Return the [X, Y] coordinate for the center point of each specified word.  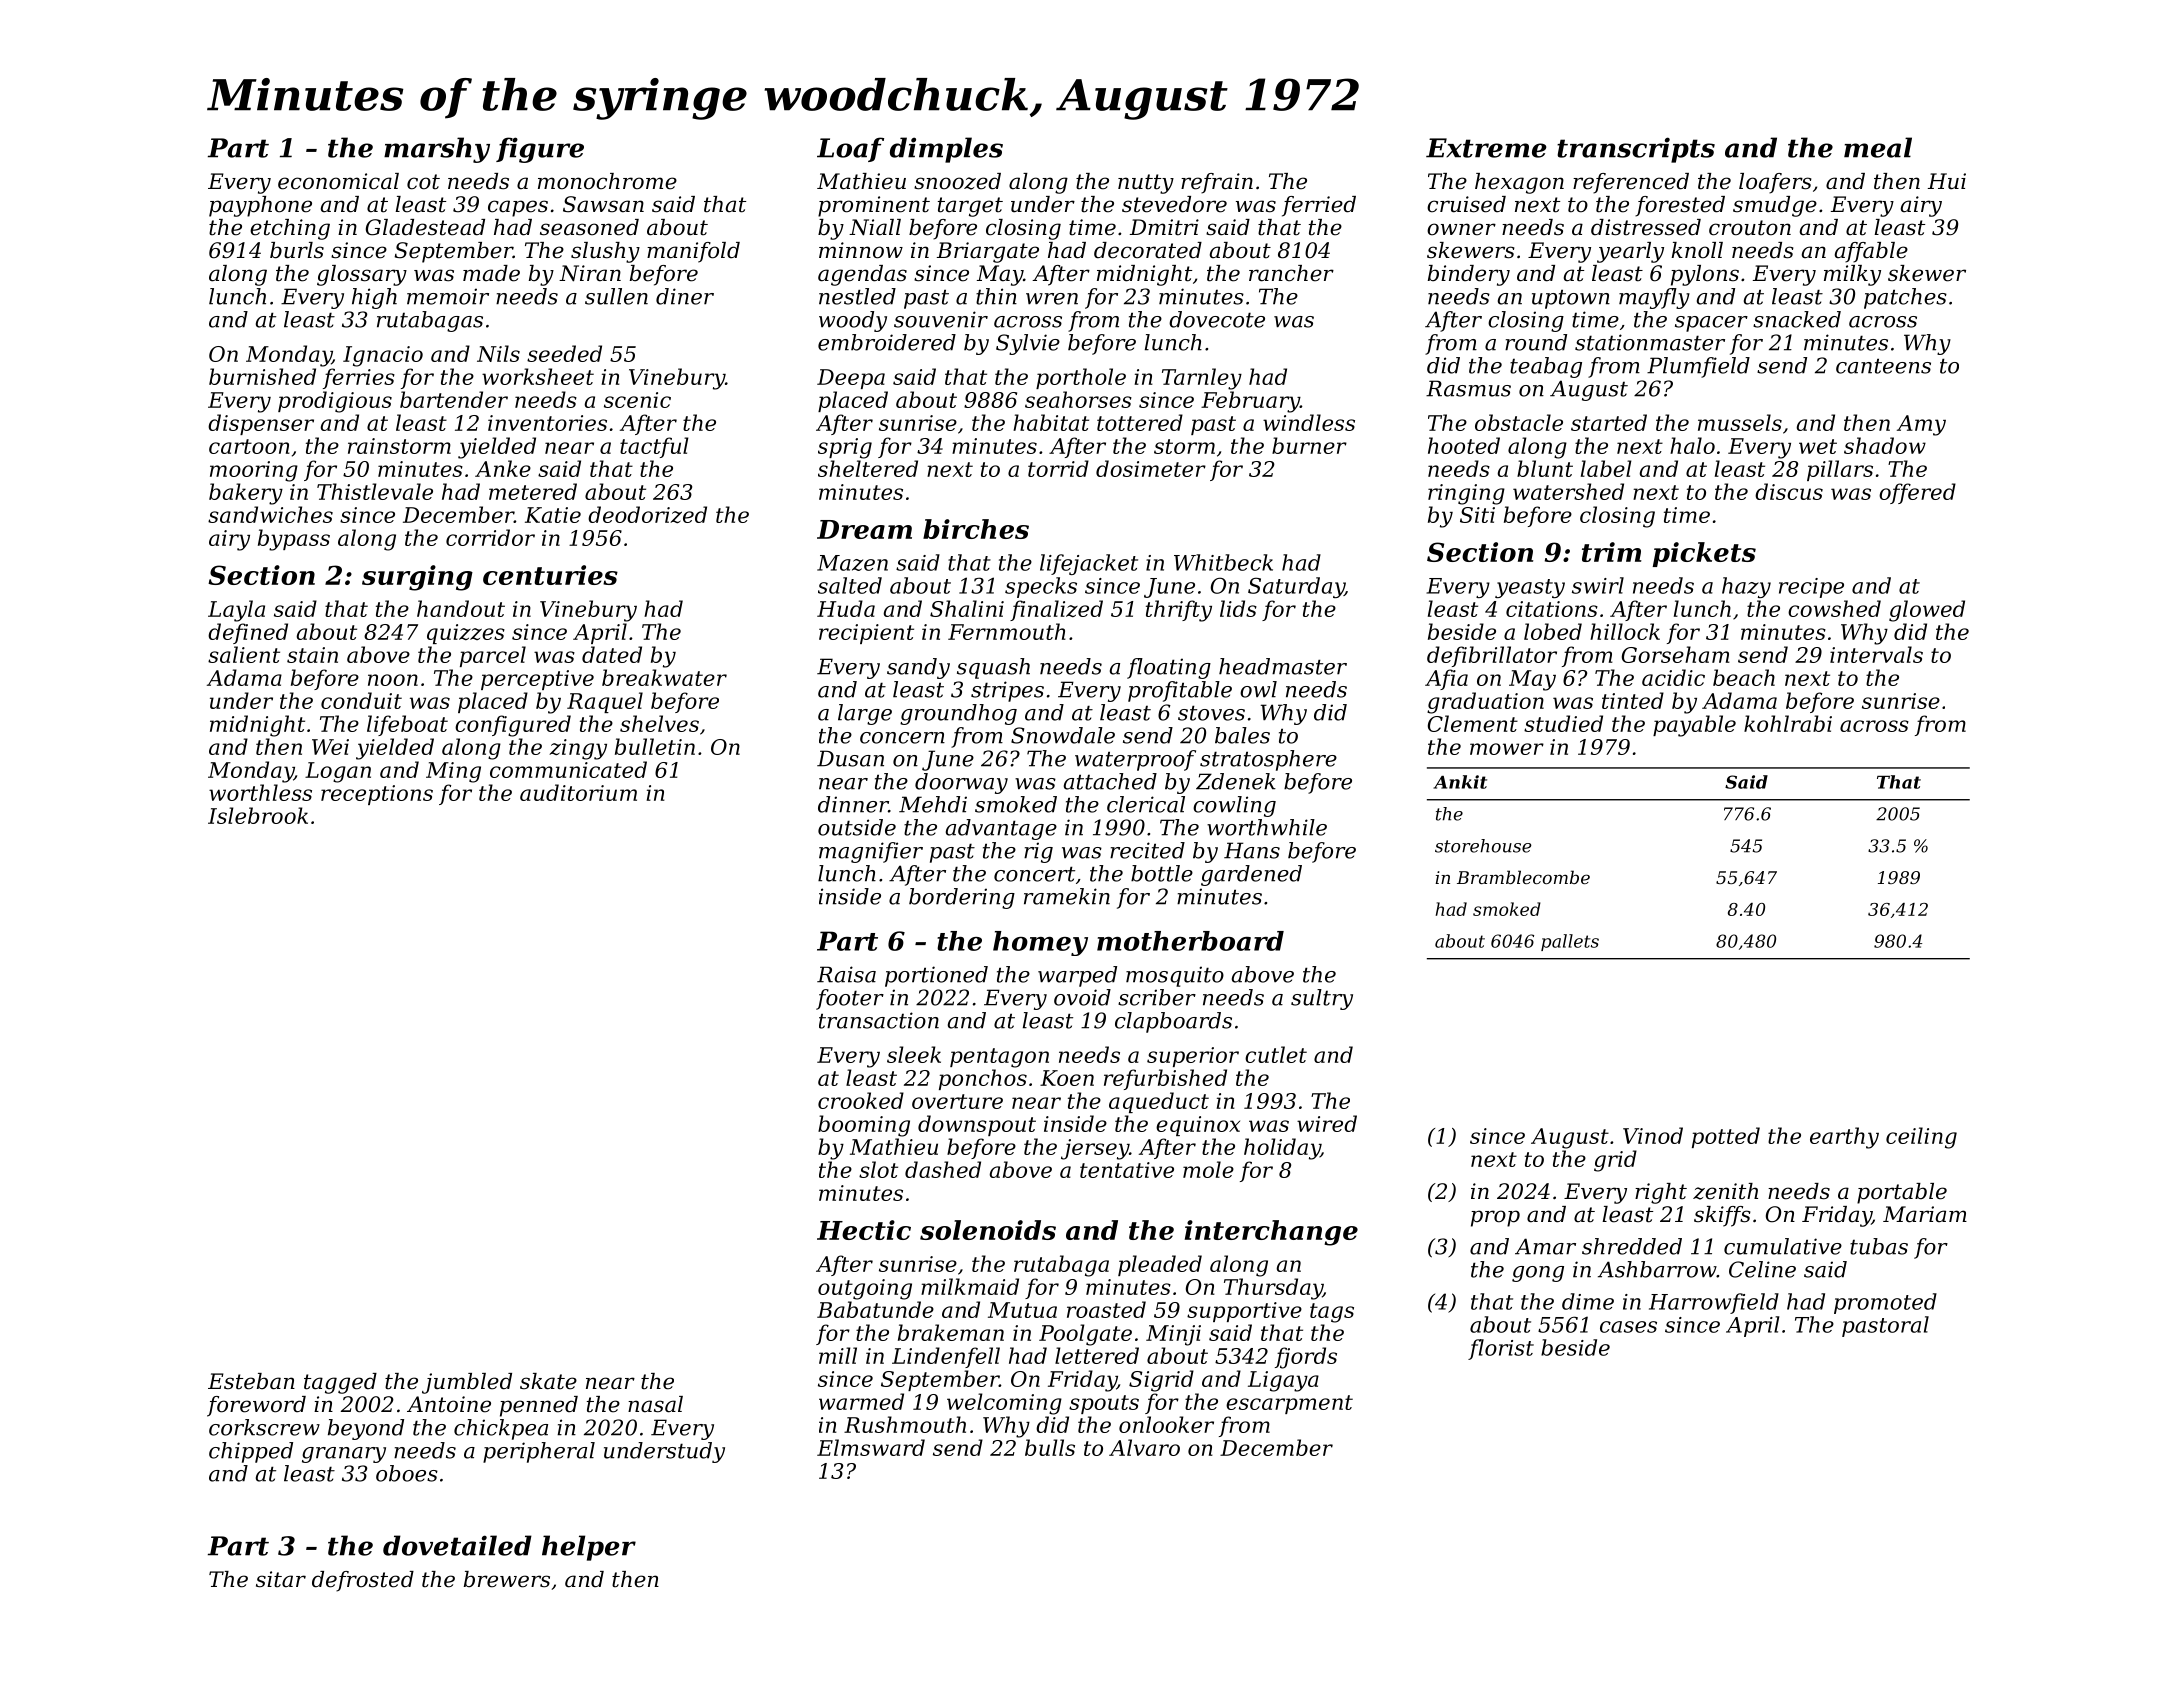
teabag [1546, 367]
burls [297, 250]
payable [1694, 726]
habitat [1051, 422]
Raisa [846, 974]
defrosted [363, 1581]
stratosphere [1268, 760]
